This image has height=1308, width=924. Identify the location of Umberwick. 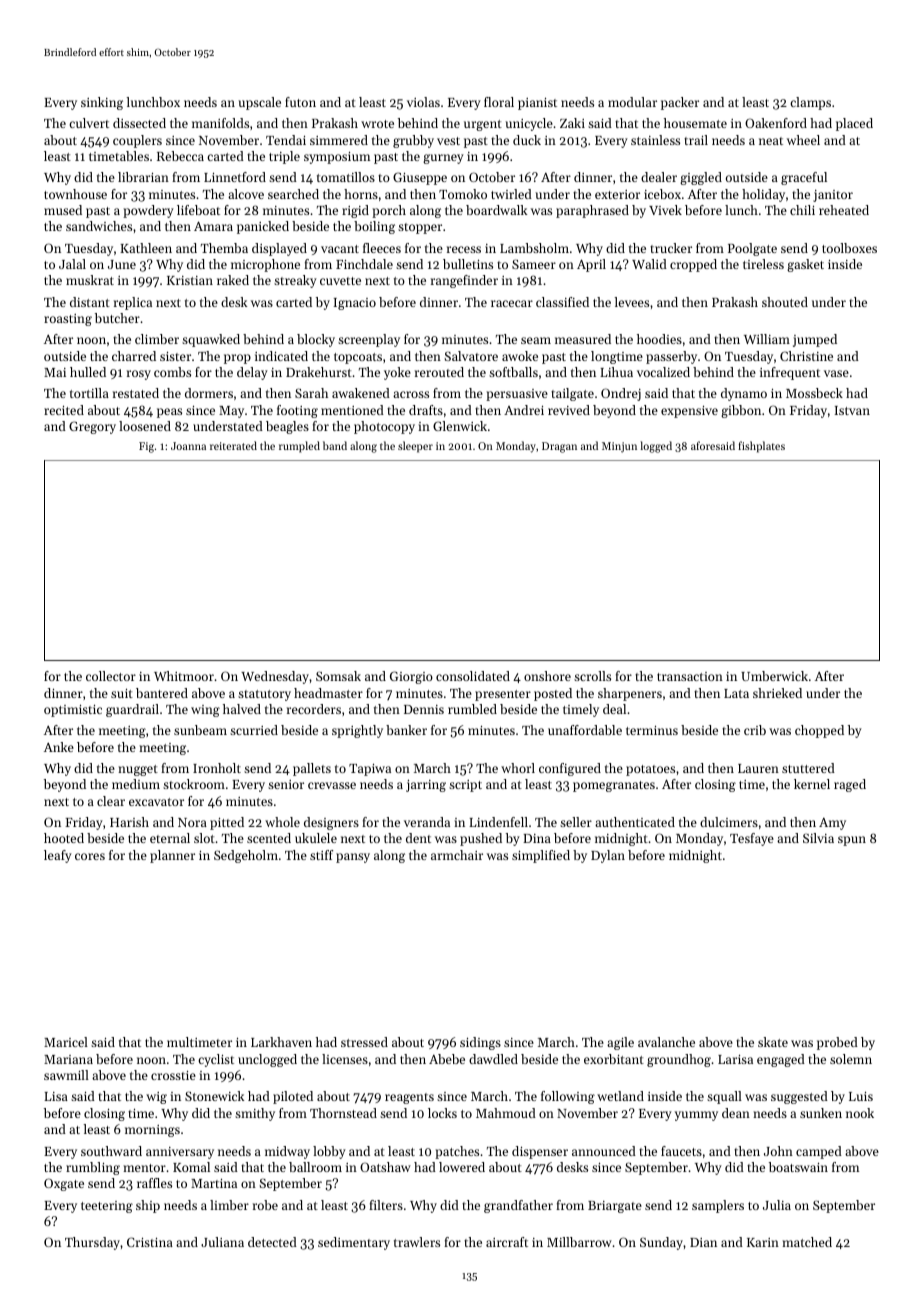
(774, 676).
